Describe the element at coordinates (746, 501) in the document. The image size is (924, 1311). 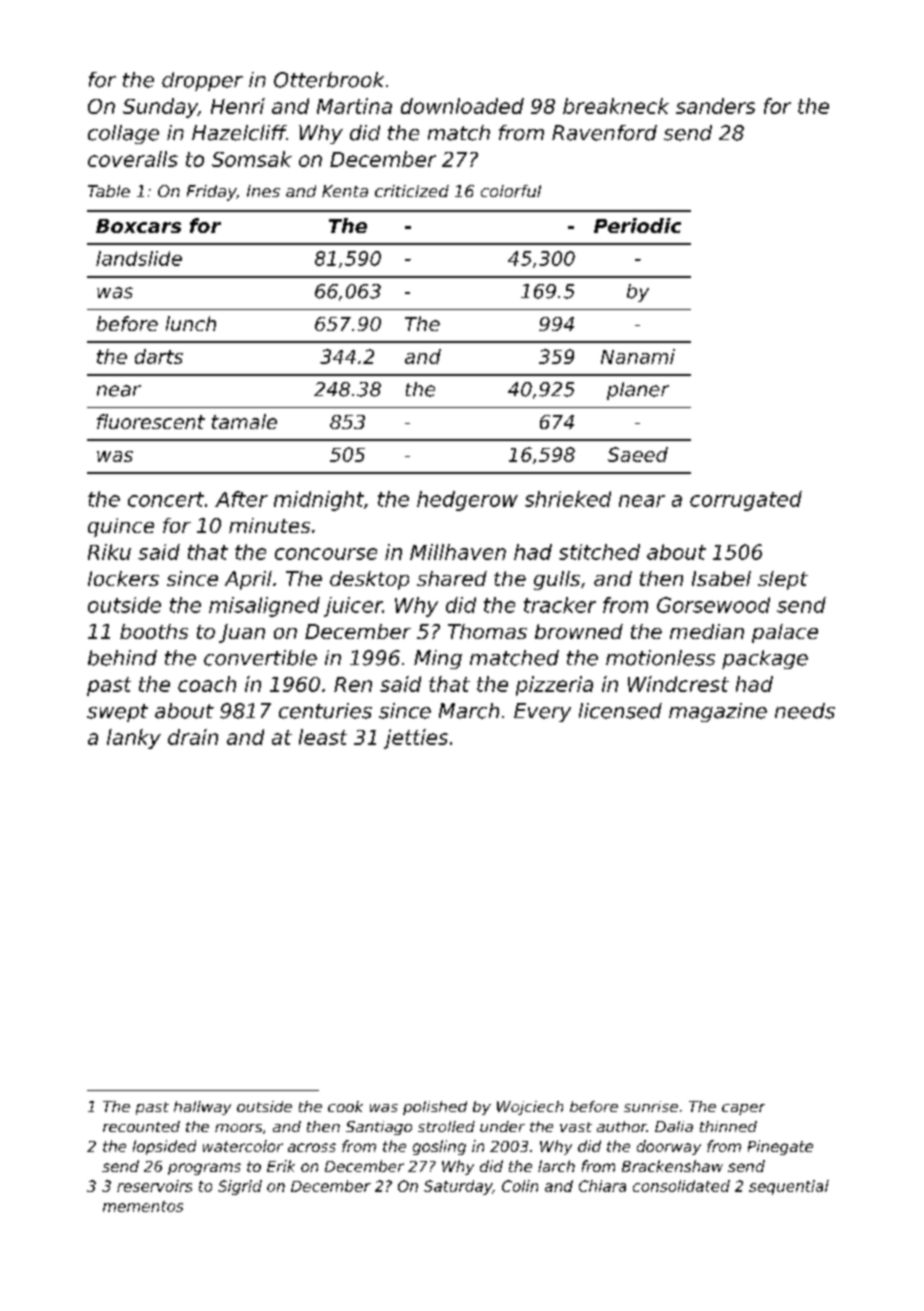
I see `corrugated` at that location.
